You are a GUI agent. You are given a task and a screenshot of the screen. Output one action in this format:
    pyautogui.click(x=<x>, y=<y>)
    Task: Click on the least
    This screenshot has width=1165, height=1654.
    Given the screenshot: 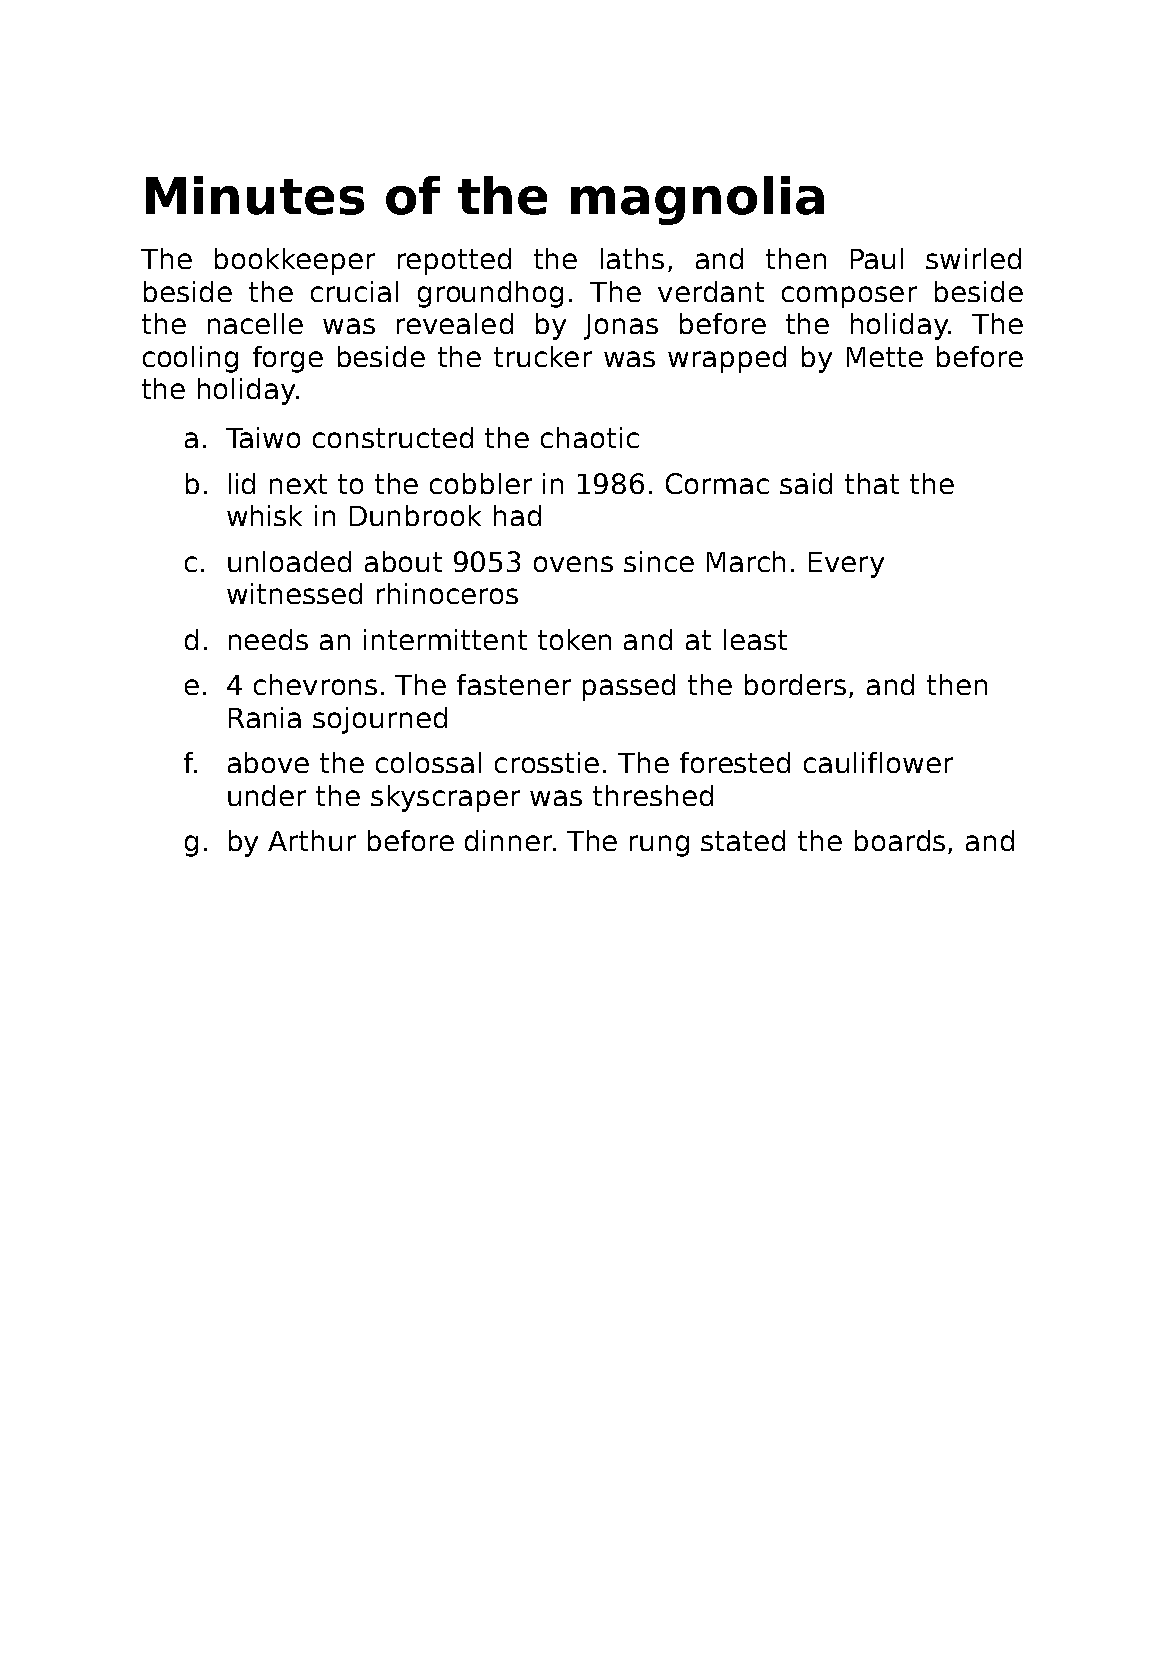 What is the action you would take?
    pyautogui.click(x=755, y=639)
